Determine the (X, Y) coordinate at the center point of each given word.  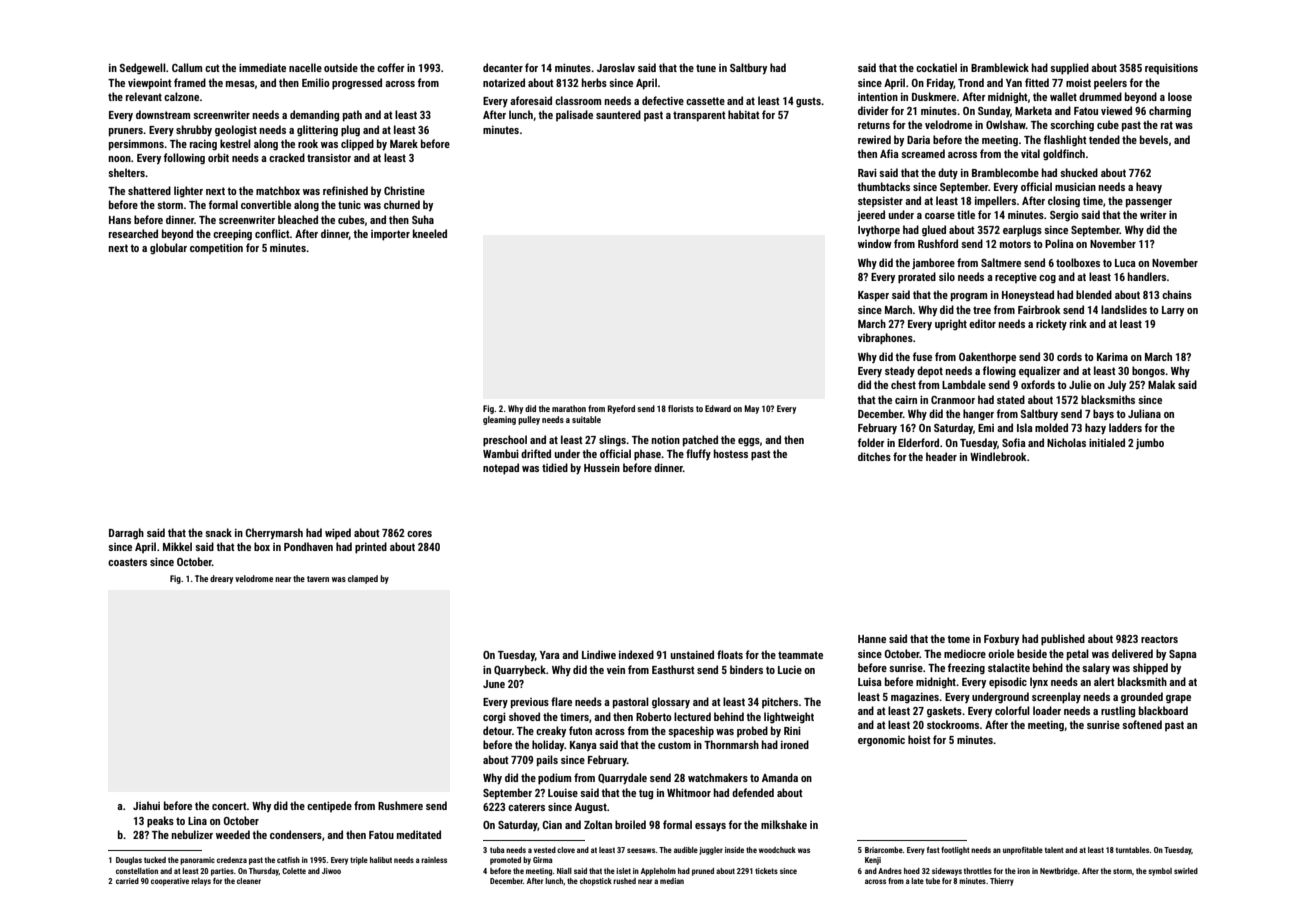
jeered (871, 215)
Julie (1080, 384)
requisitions (1171, 69)
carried (127, 881)
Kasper (873, 296)
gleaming (499, 420)
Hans (120, 220)
